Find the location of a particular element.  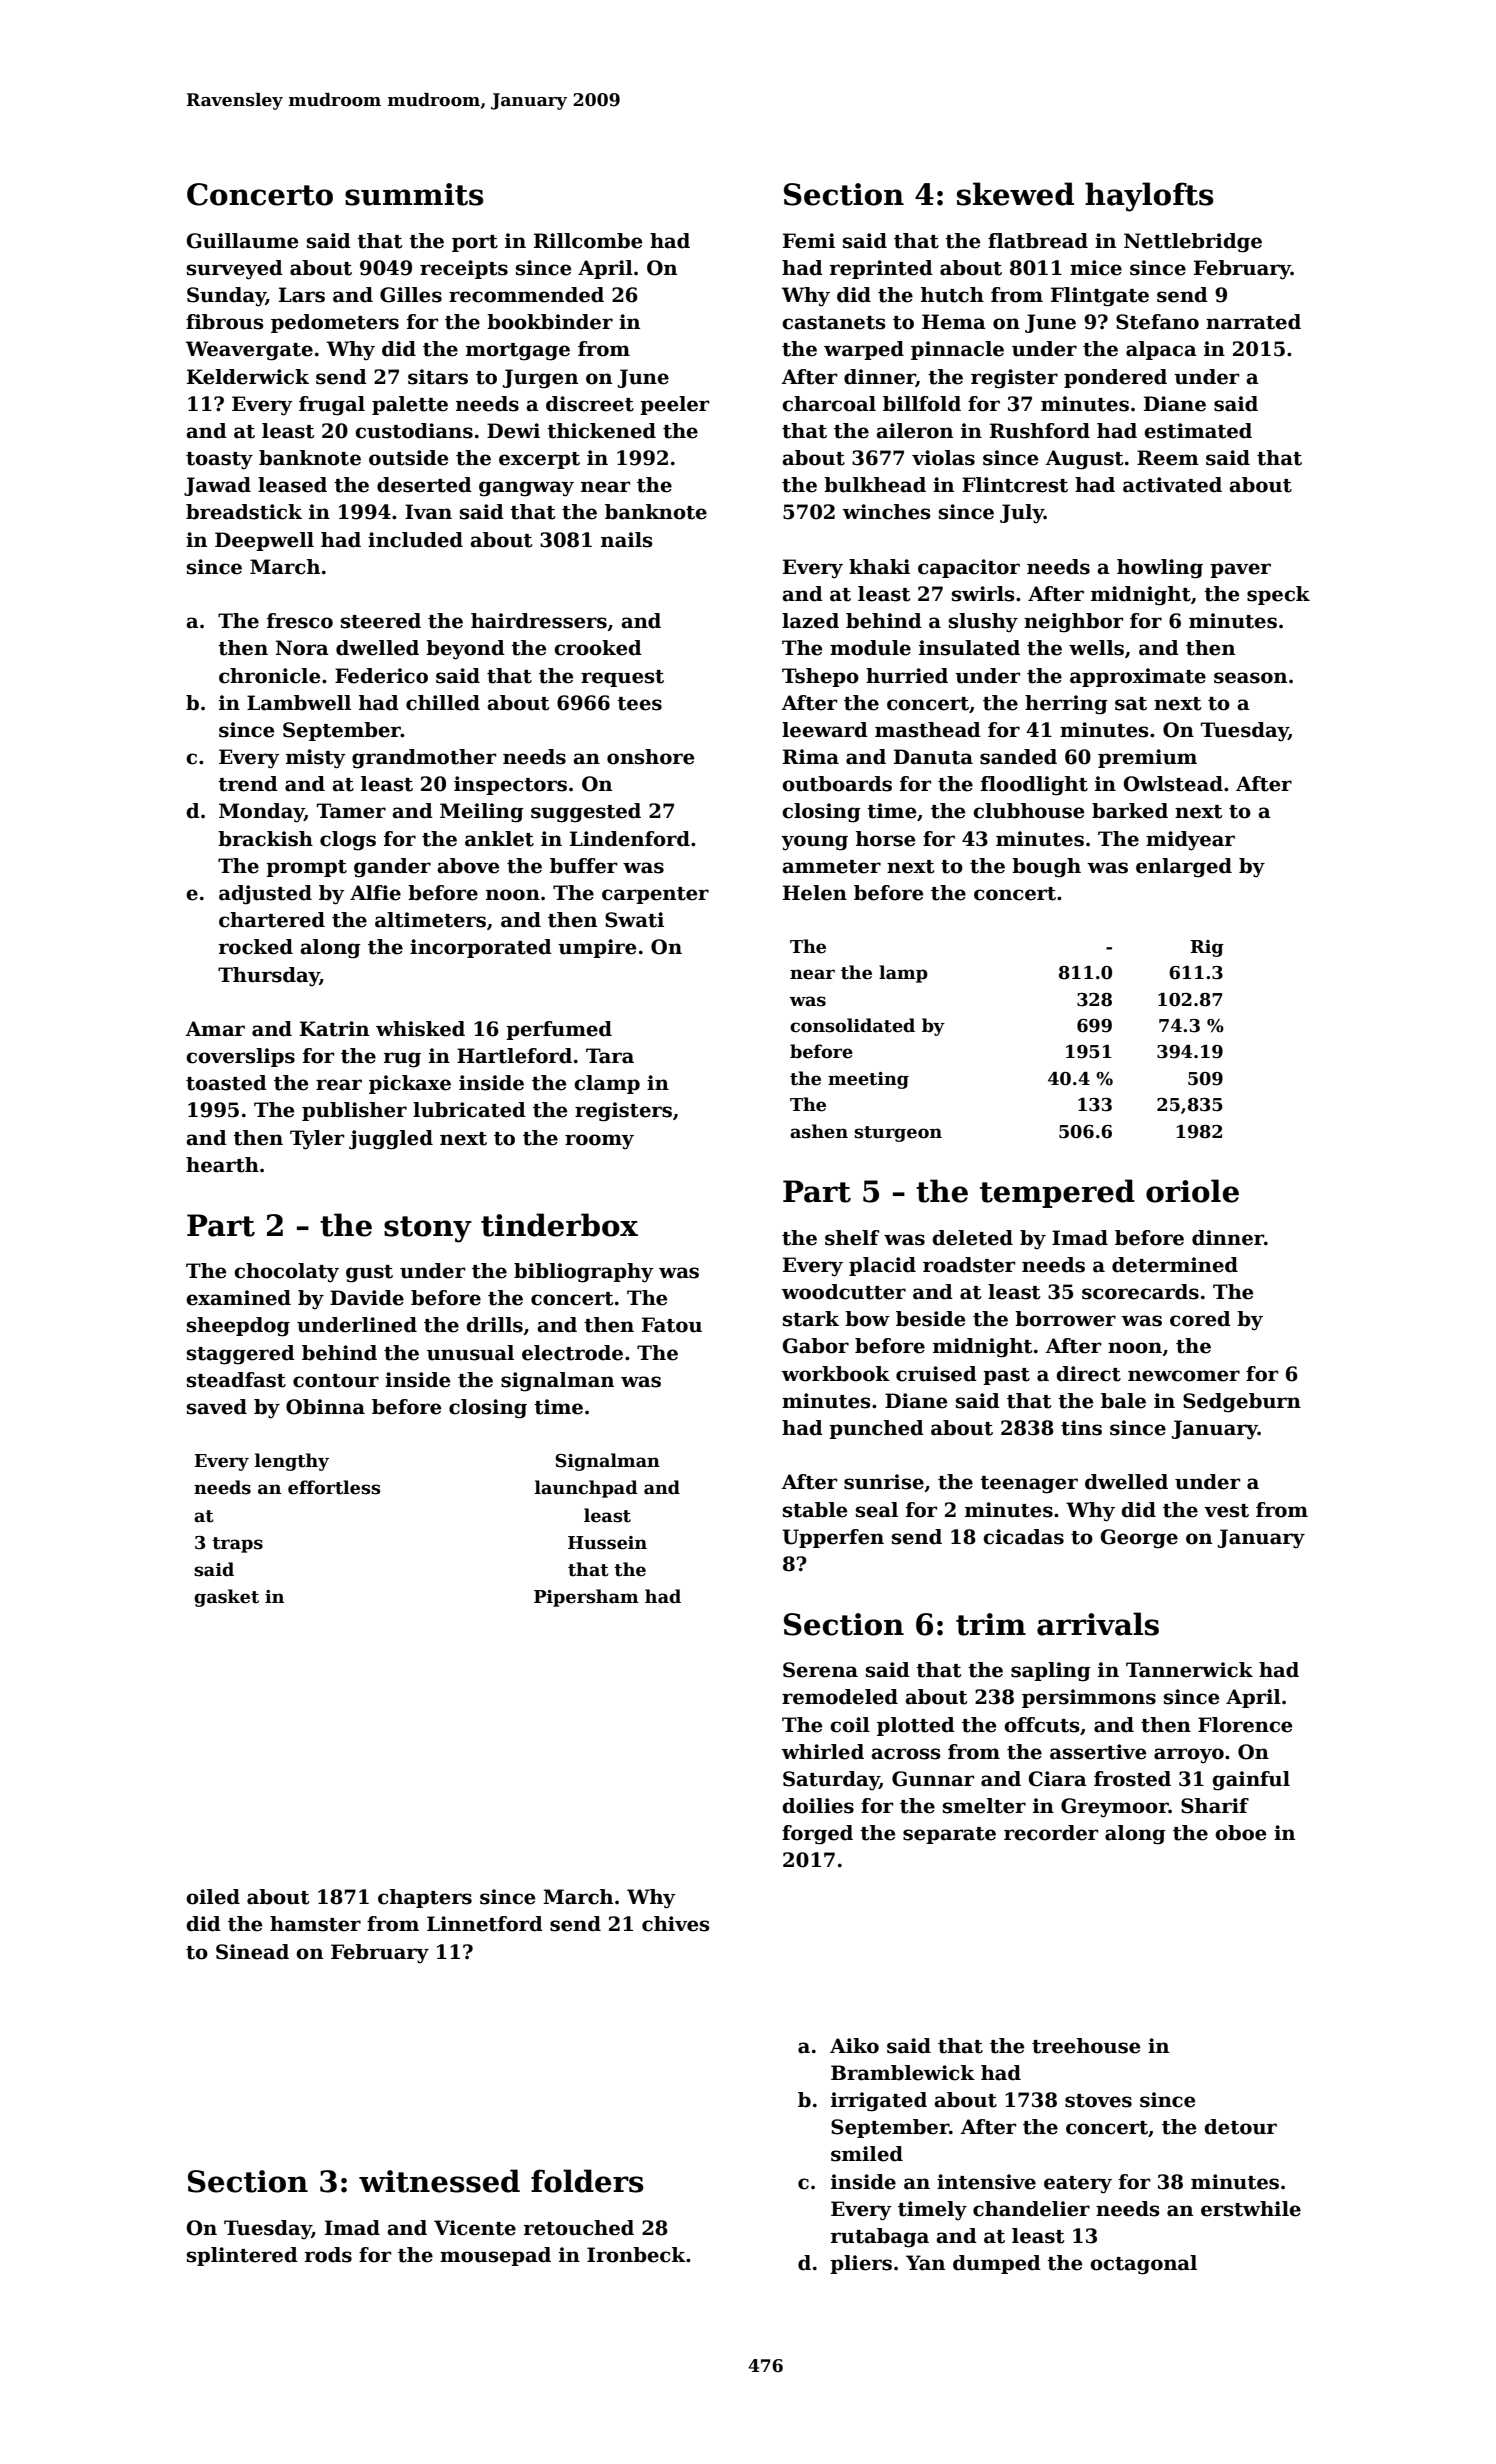

Nettlebridge is located at coordinates (1193, 243).
